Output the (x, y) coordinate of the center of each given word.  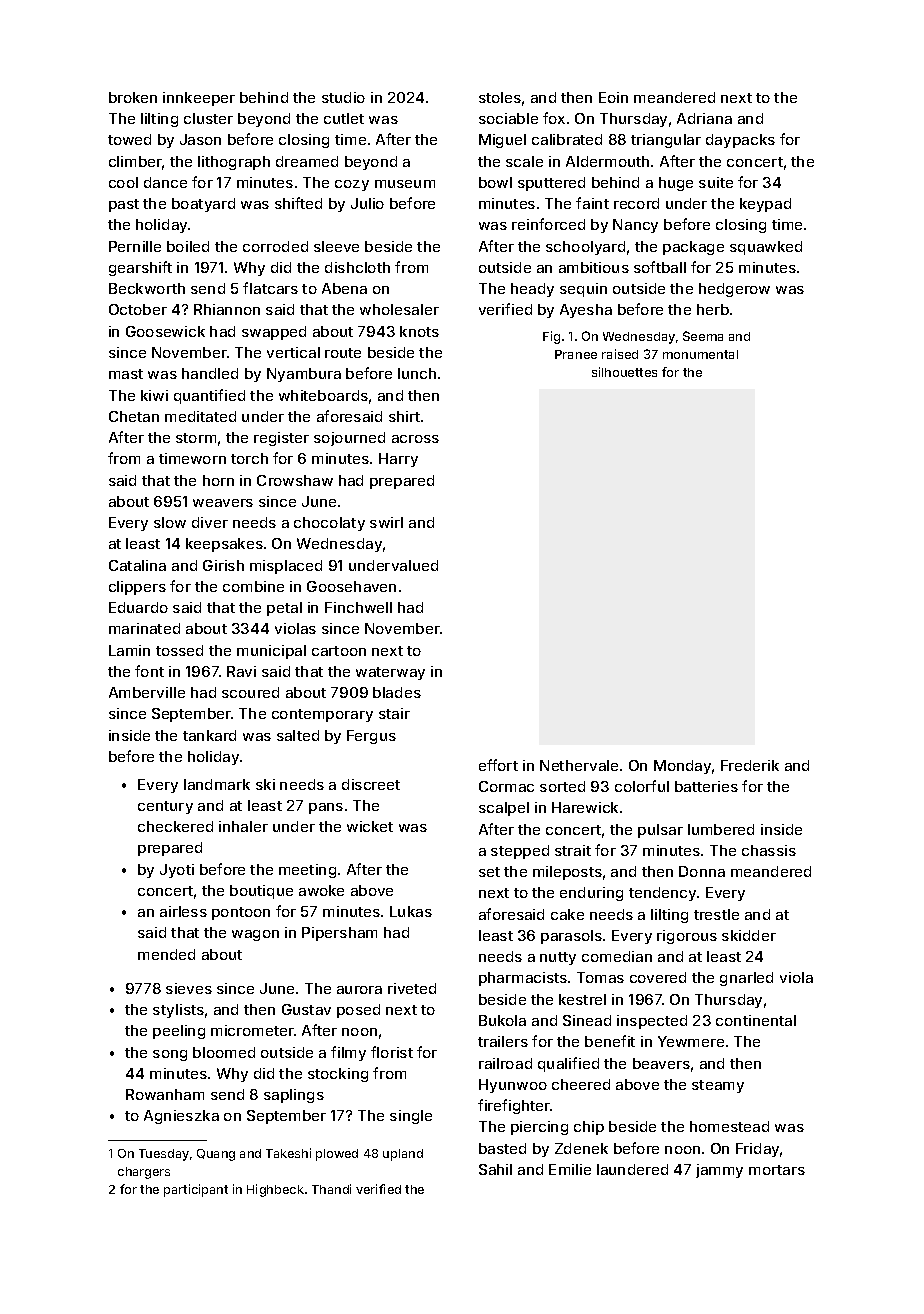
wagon (255, 935)
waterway (390, 673)
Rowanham (165, 1094)
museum (405, 184)
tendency (662, 894)
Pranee (576, 354)
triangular (666, 141)
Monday (682, 767)
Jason (200, 139)
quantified (209, 396)
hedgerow (734, 290)
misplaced (286, 567)
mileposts (567, 873)
